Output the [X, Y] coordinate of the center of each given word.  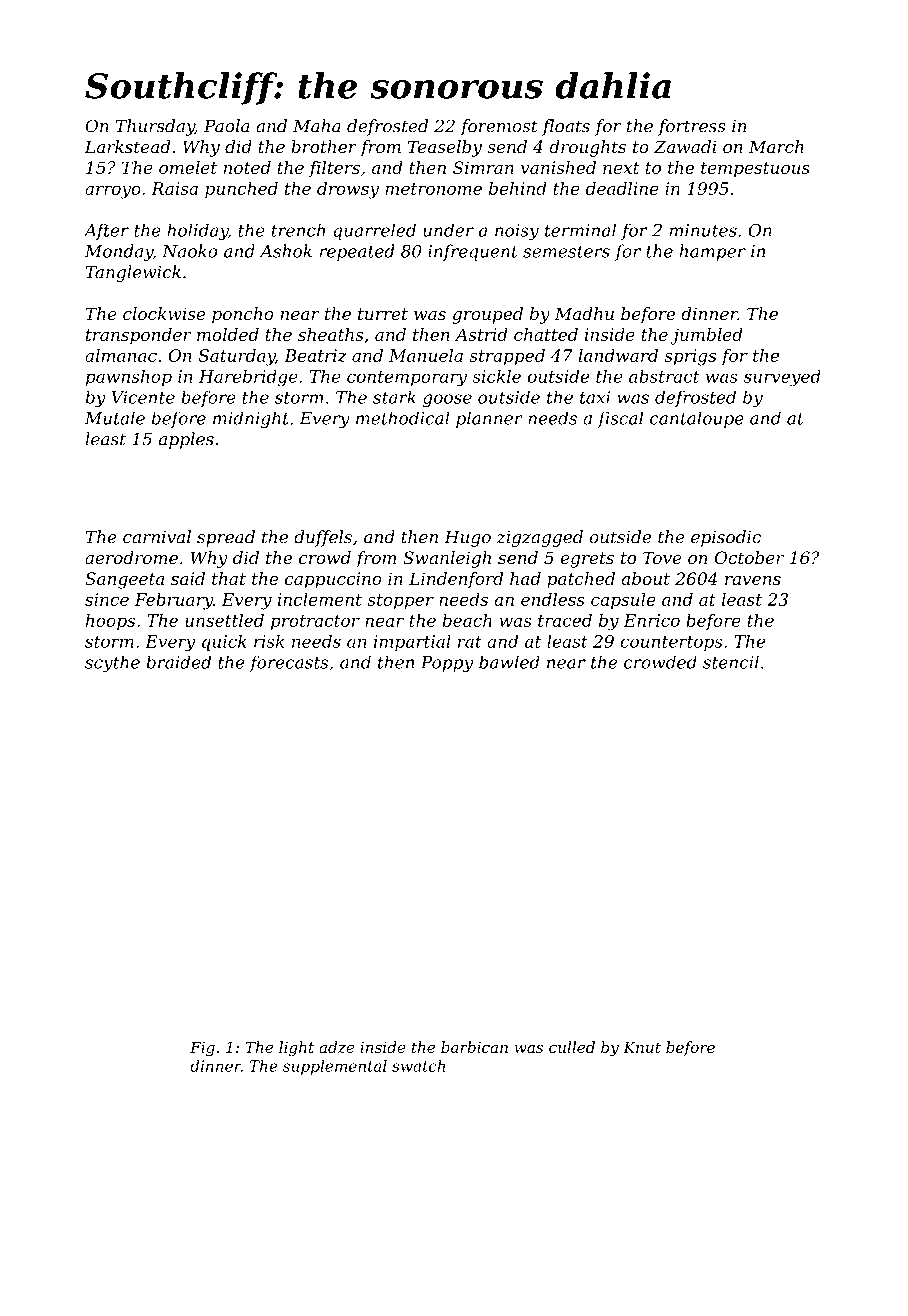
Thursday [155, 127]
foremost [499, 127]
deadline [622, 188]
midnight [251, 419]
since [107, 599]
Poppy [447, 664]
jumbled [707, 336]
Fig [202, 1048]
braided [178, 662]
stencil [731, 662]
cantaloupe [697, 419]
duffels [323, 538]
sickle [497, 376]
